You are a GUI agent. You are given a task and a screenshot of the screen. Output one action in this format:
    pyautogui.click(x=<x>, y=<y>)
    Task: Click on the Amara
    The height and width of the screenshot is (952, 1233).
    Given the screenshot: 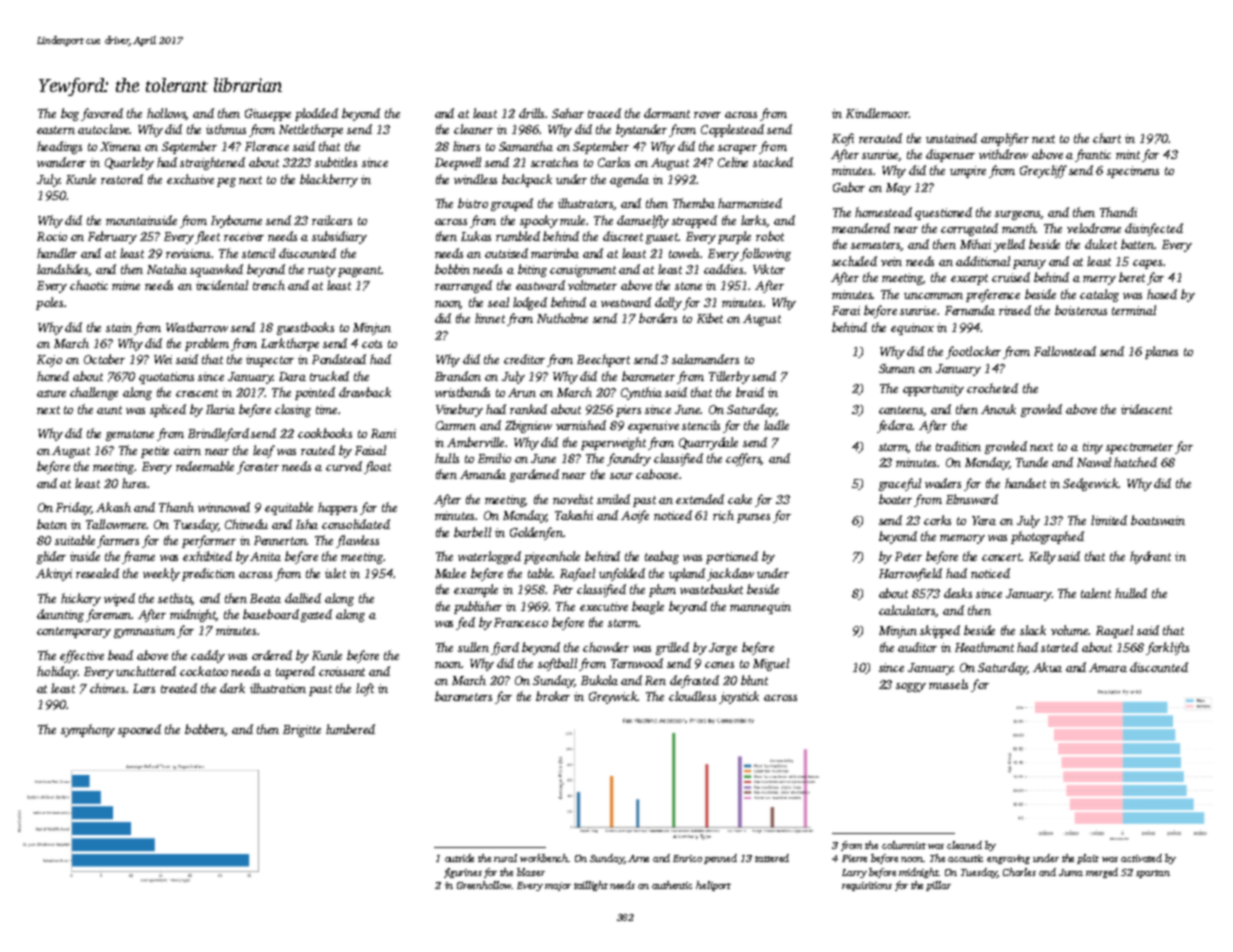 What is the action you would take?
    pyautogui.click(x=1108, y=667)
